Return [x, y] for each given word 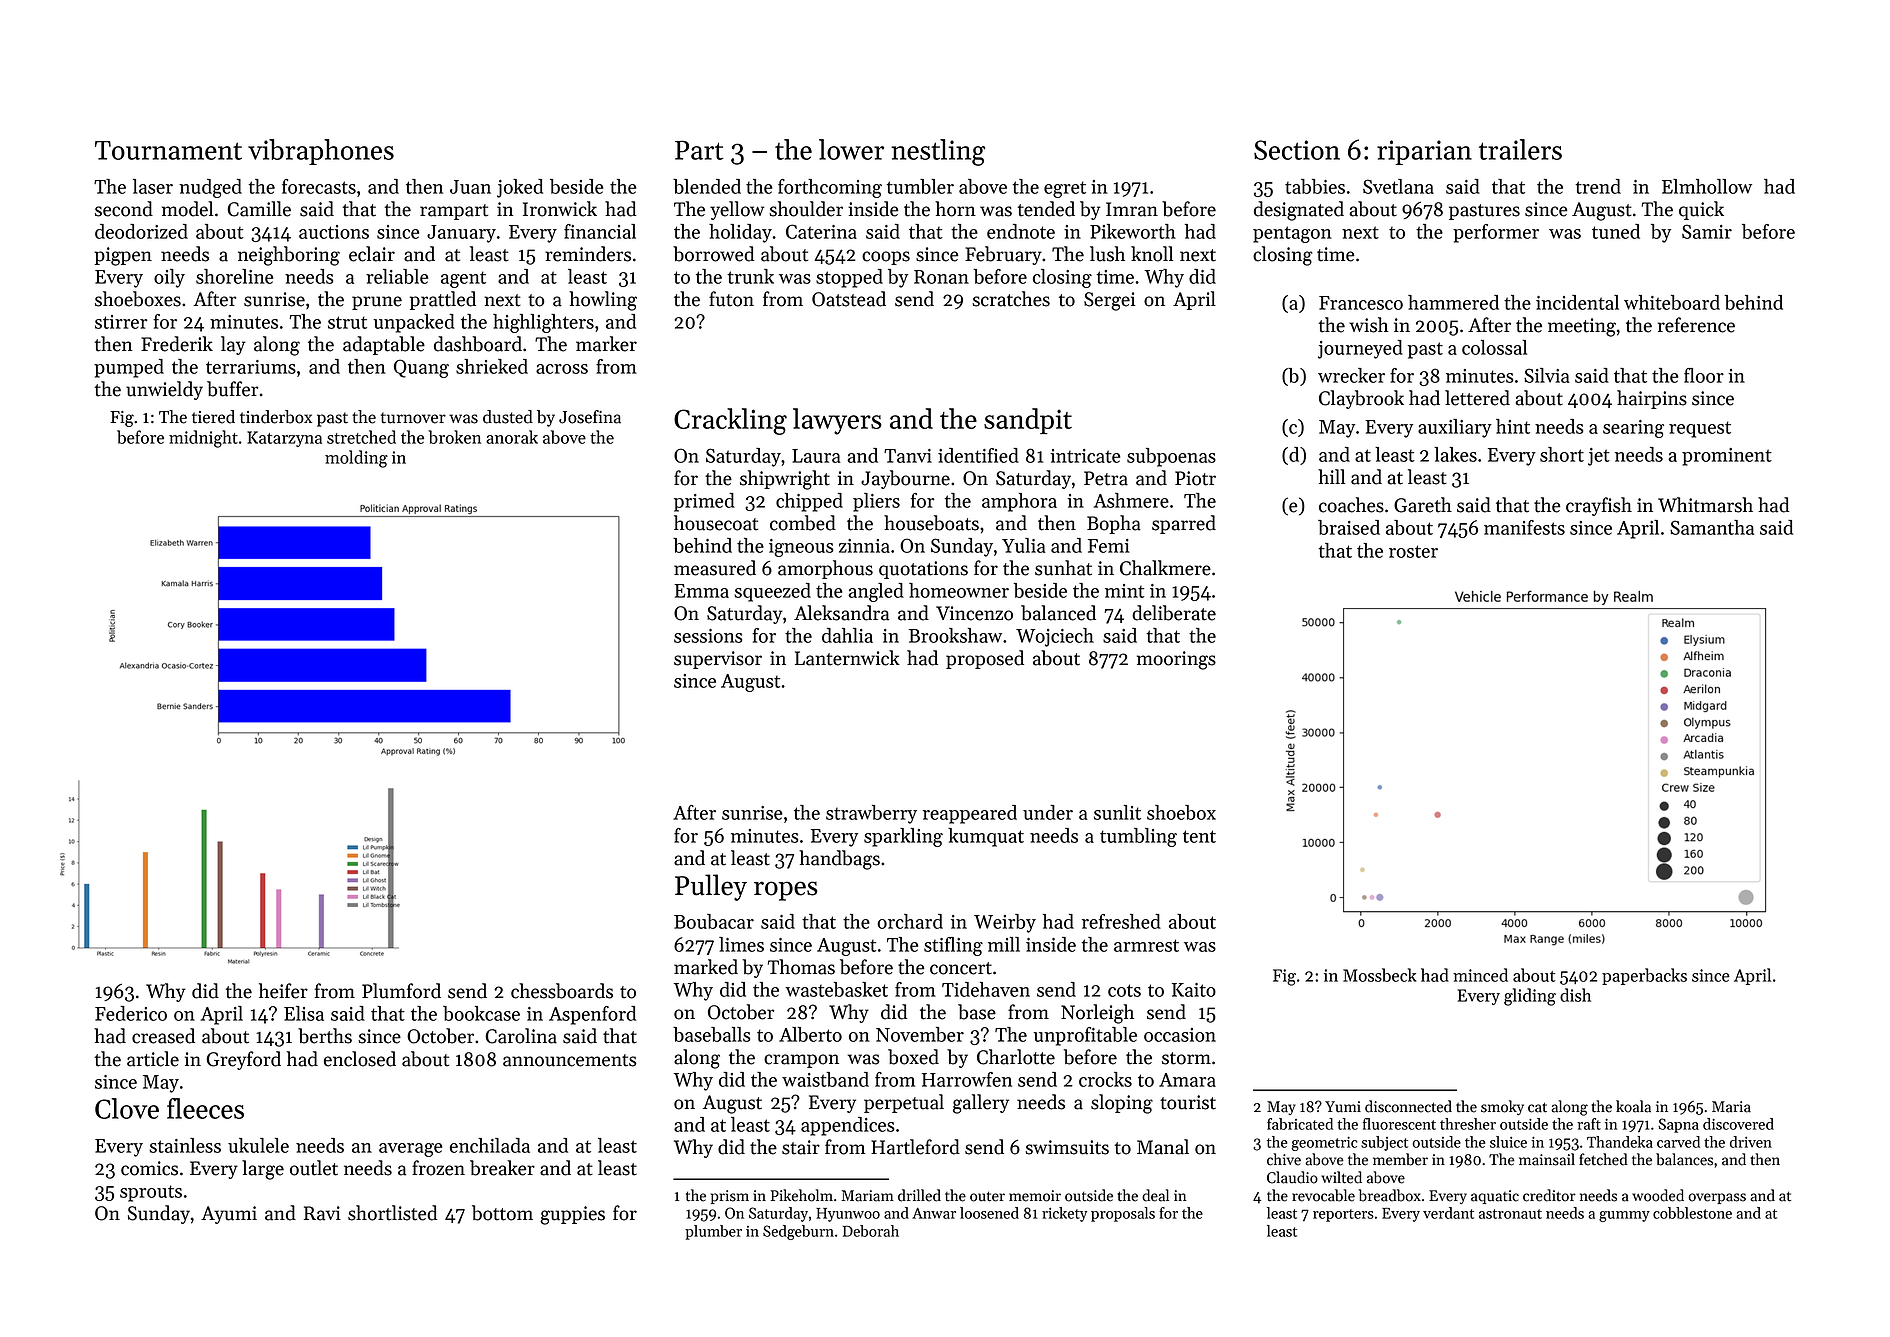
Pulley [711, 887]
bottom [502, 1213]
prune [377, 303]
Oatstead [849, 299]
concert [961, 968]
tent [1199, 836]
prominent [1727, 457]
